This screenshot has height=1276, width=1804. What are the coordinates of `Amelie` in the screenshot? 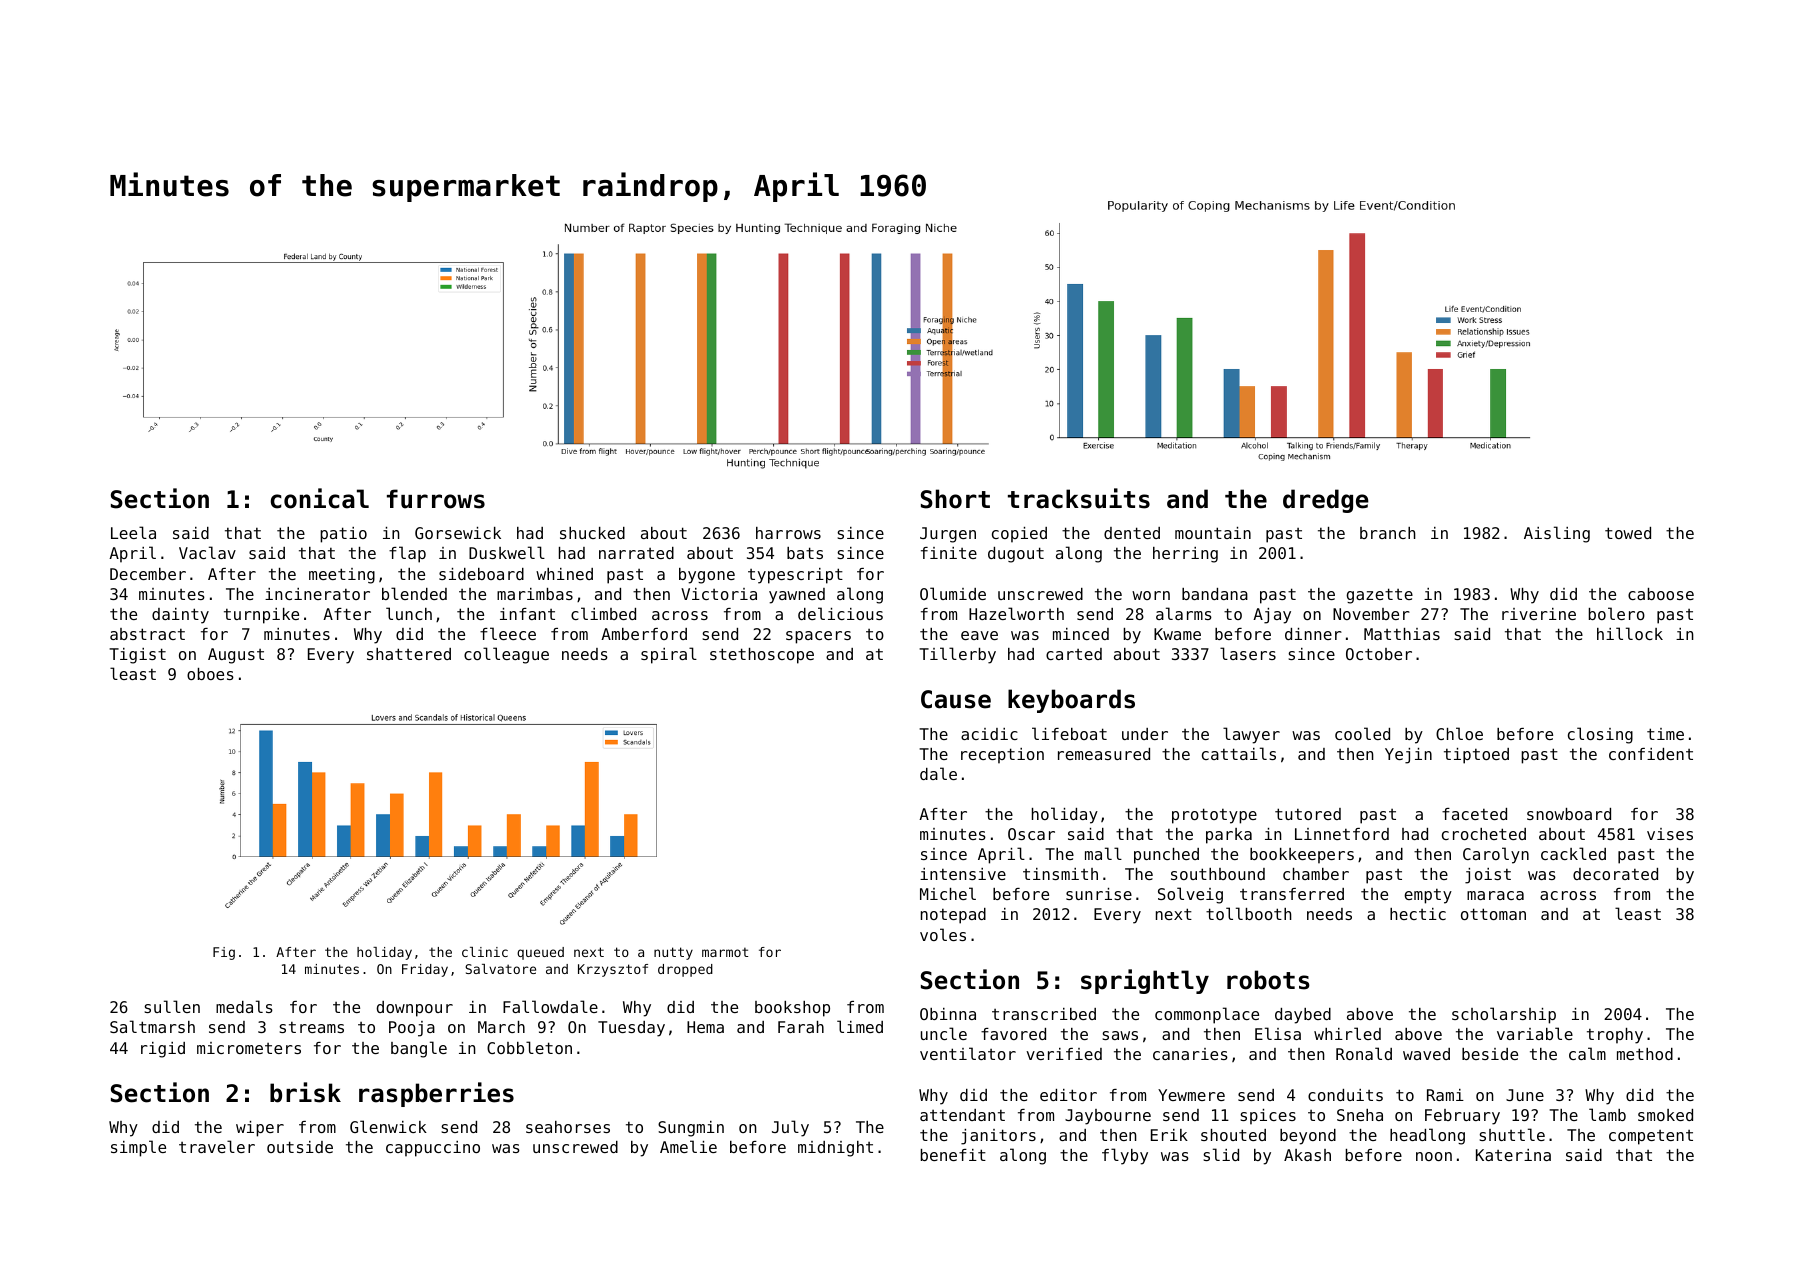 It's located at (688, 1146).
